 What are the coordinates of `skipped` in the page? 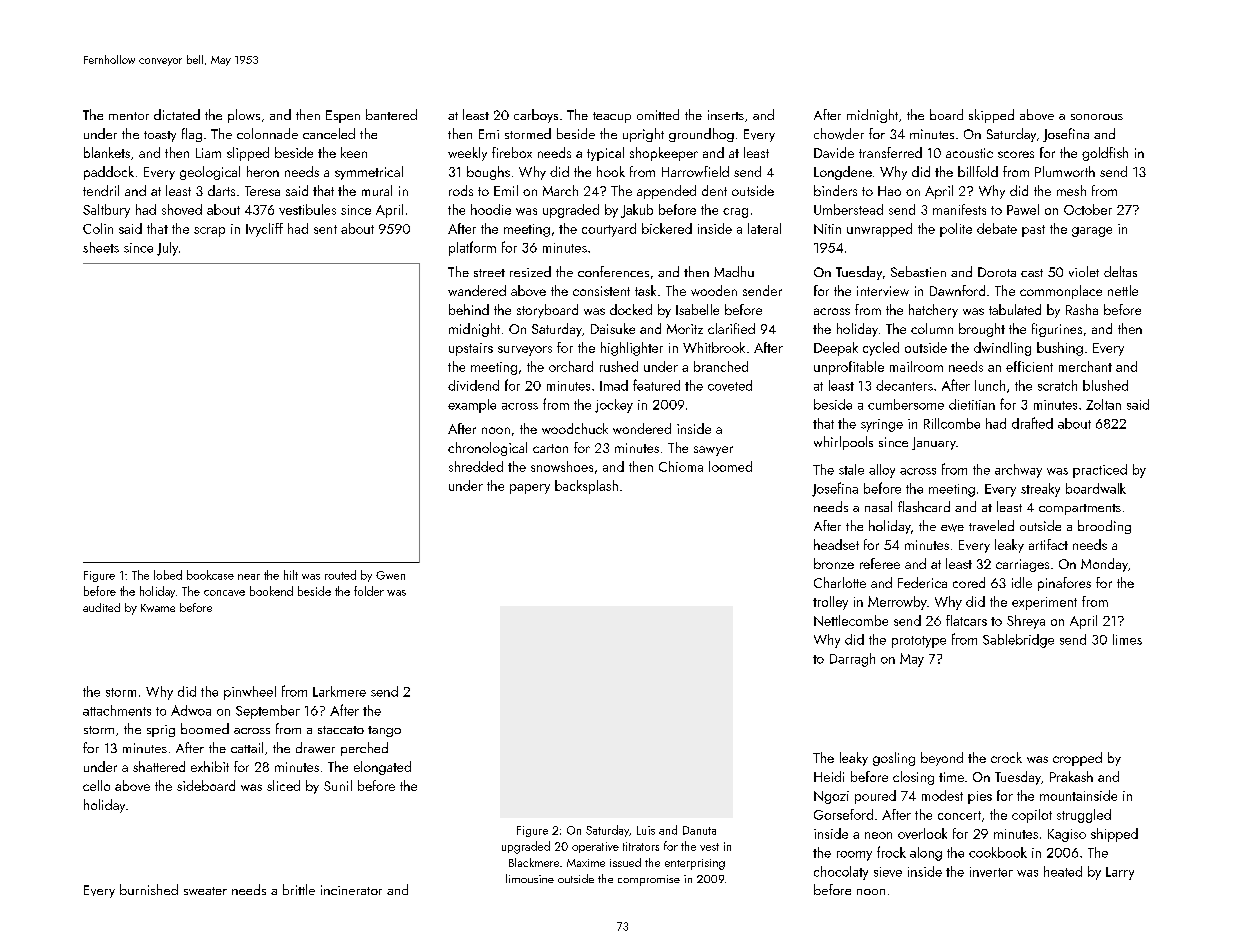 It's located at (991, 116).
